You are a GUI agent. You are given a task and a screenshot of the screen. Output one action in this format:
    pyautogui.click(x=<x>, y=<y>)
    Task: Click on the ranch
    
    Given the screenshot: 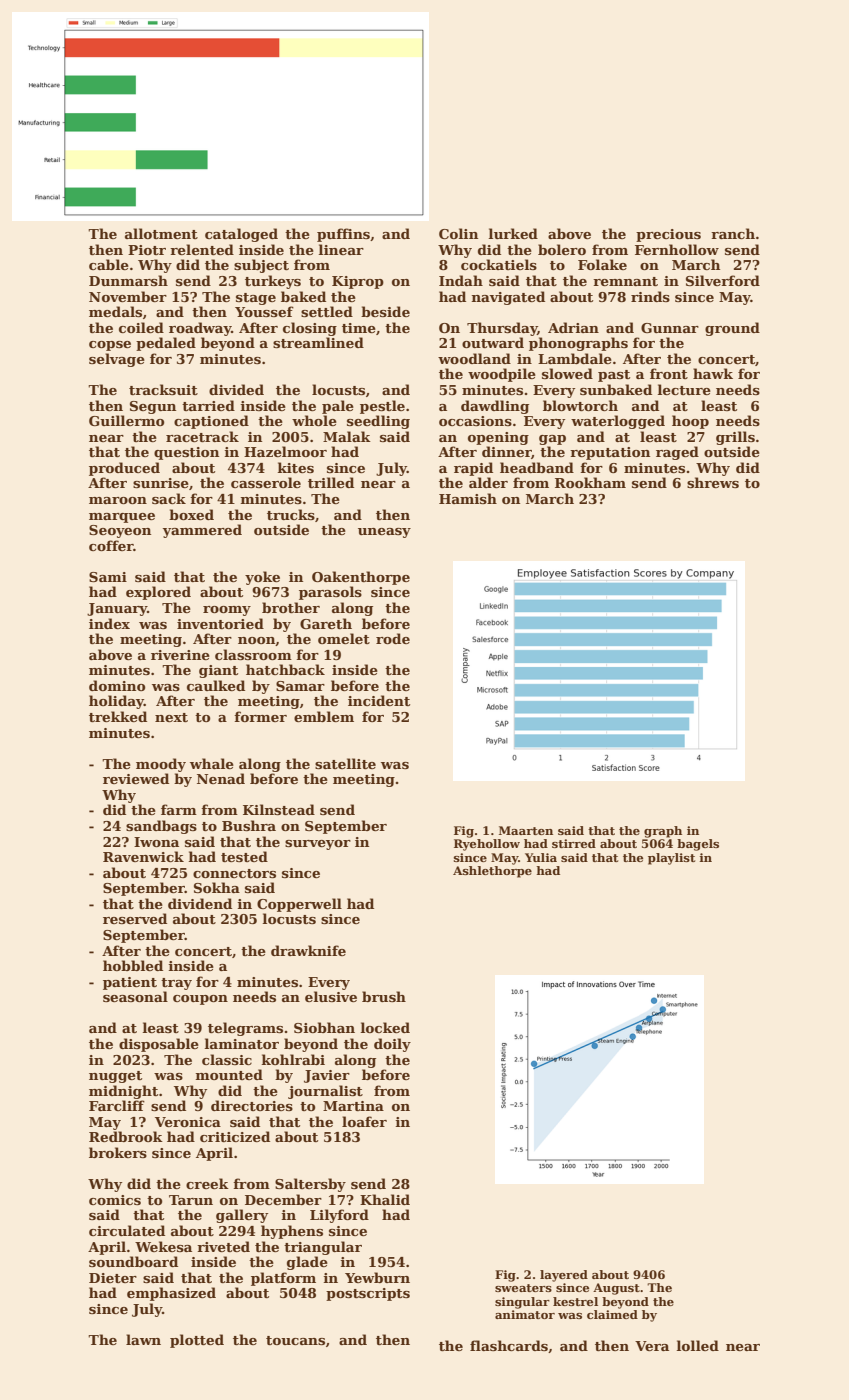 What is the action you would take?
    pyautogui.click(x=733, y=233)
